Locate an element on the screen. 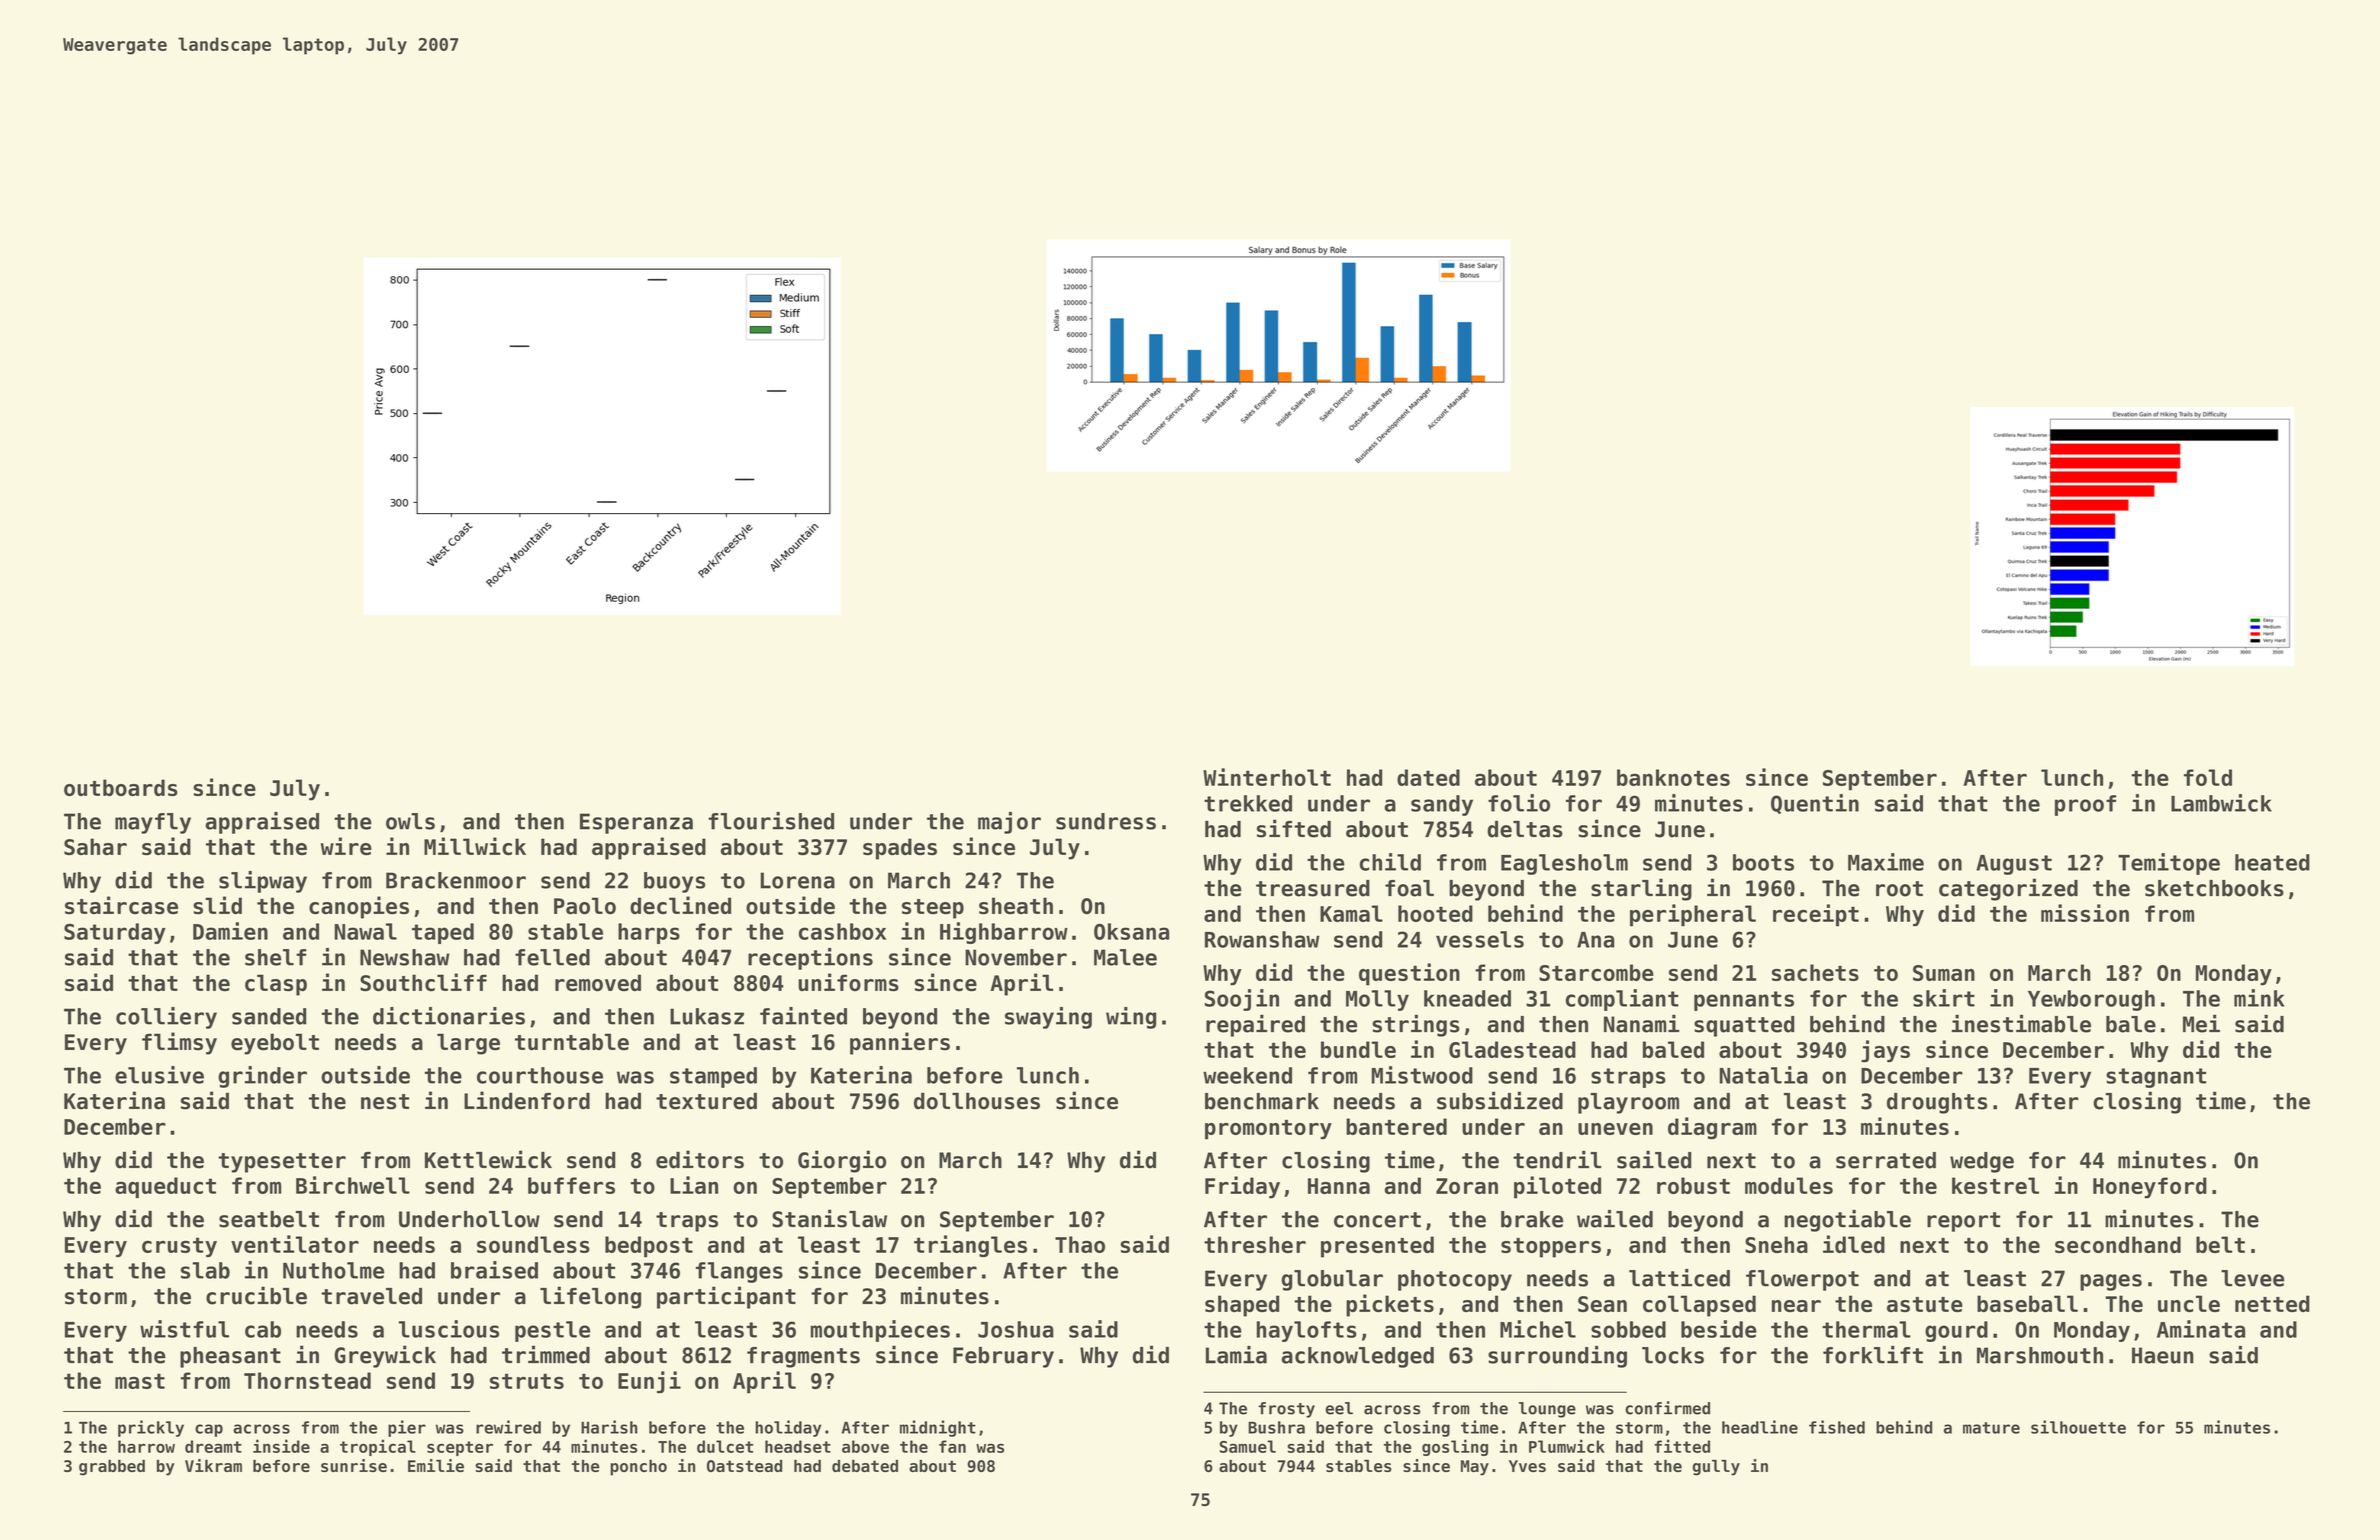 This screenshot has width=2380, height=1540. Winterholt is located at coordinates (1267, 777).
